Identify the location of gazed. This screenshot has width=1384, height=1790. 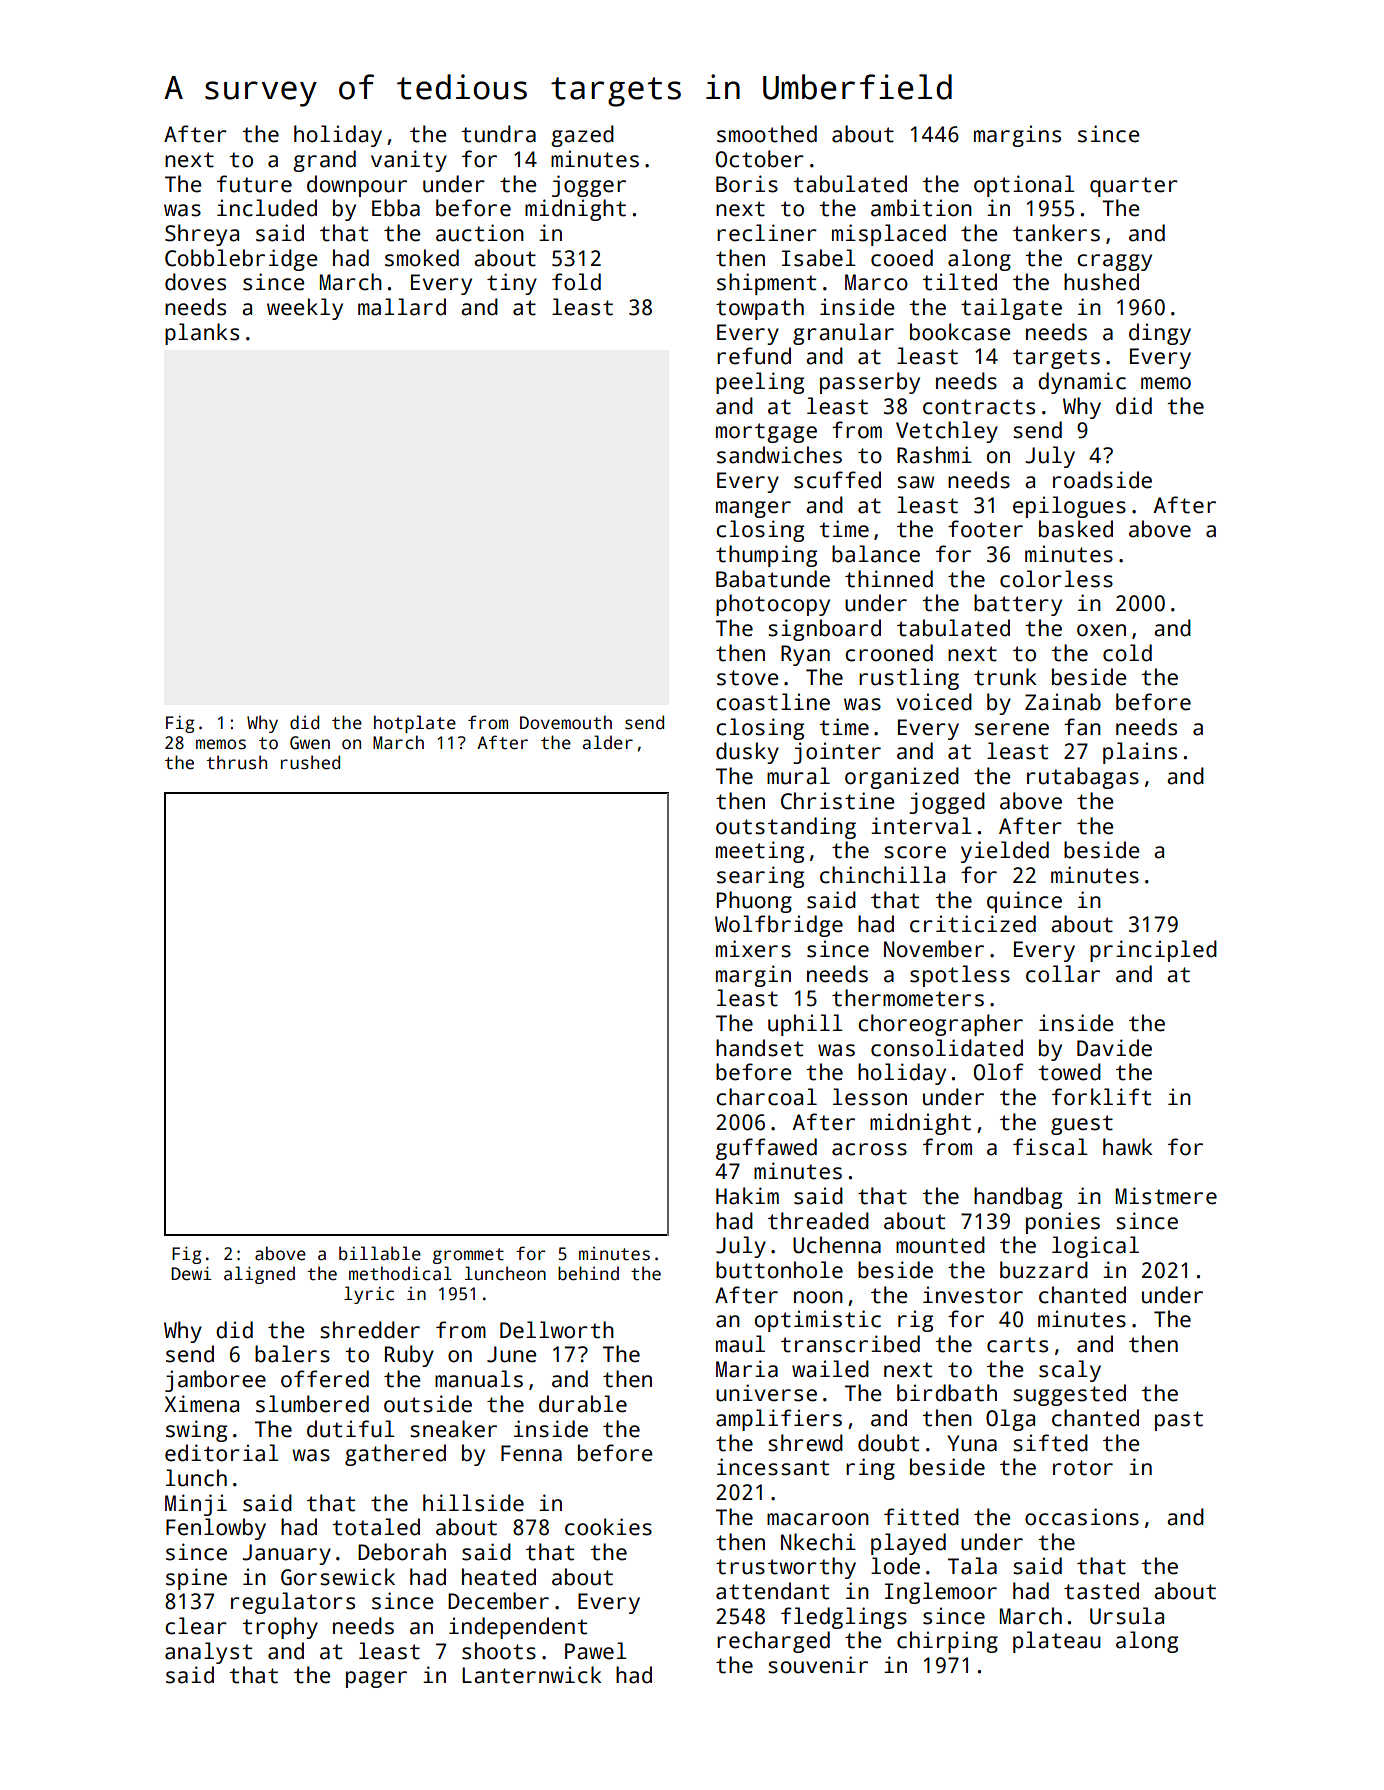
(582, 136).
